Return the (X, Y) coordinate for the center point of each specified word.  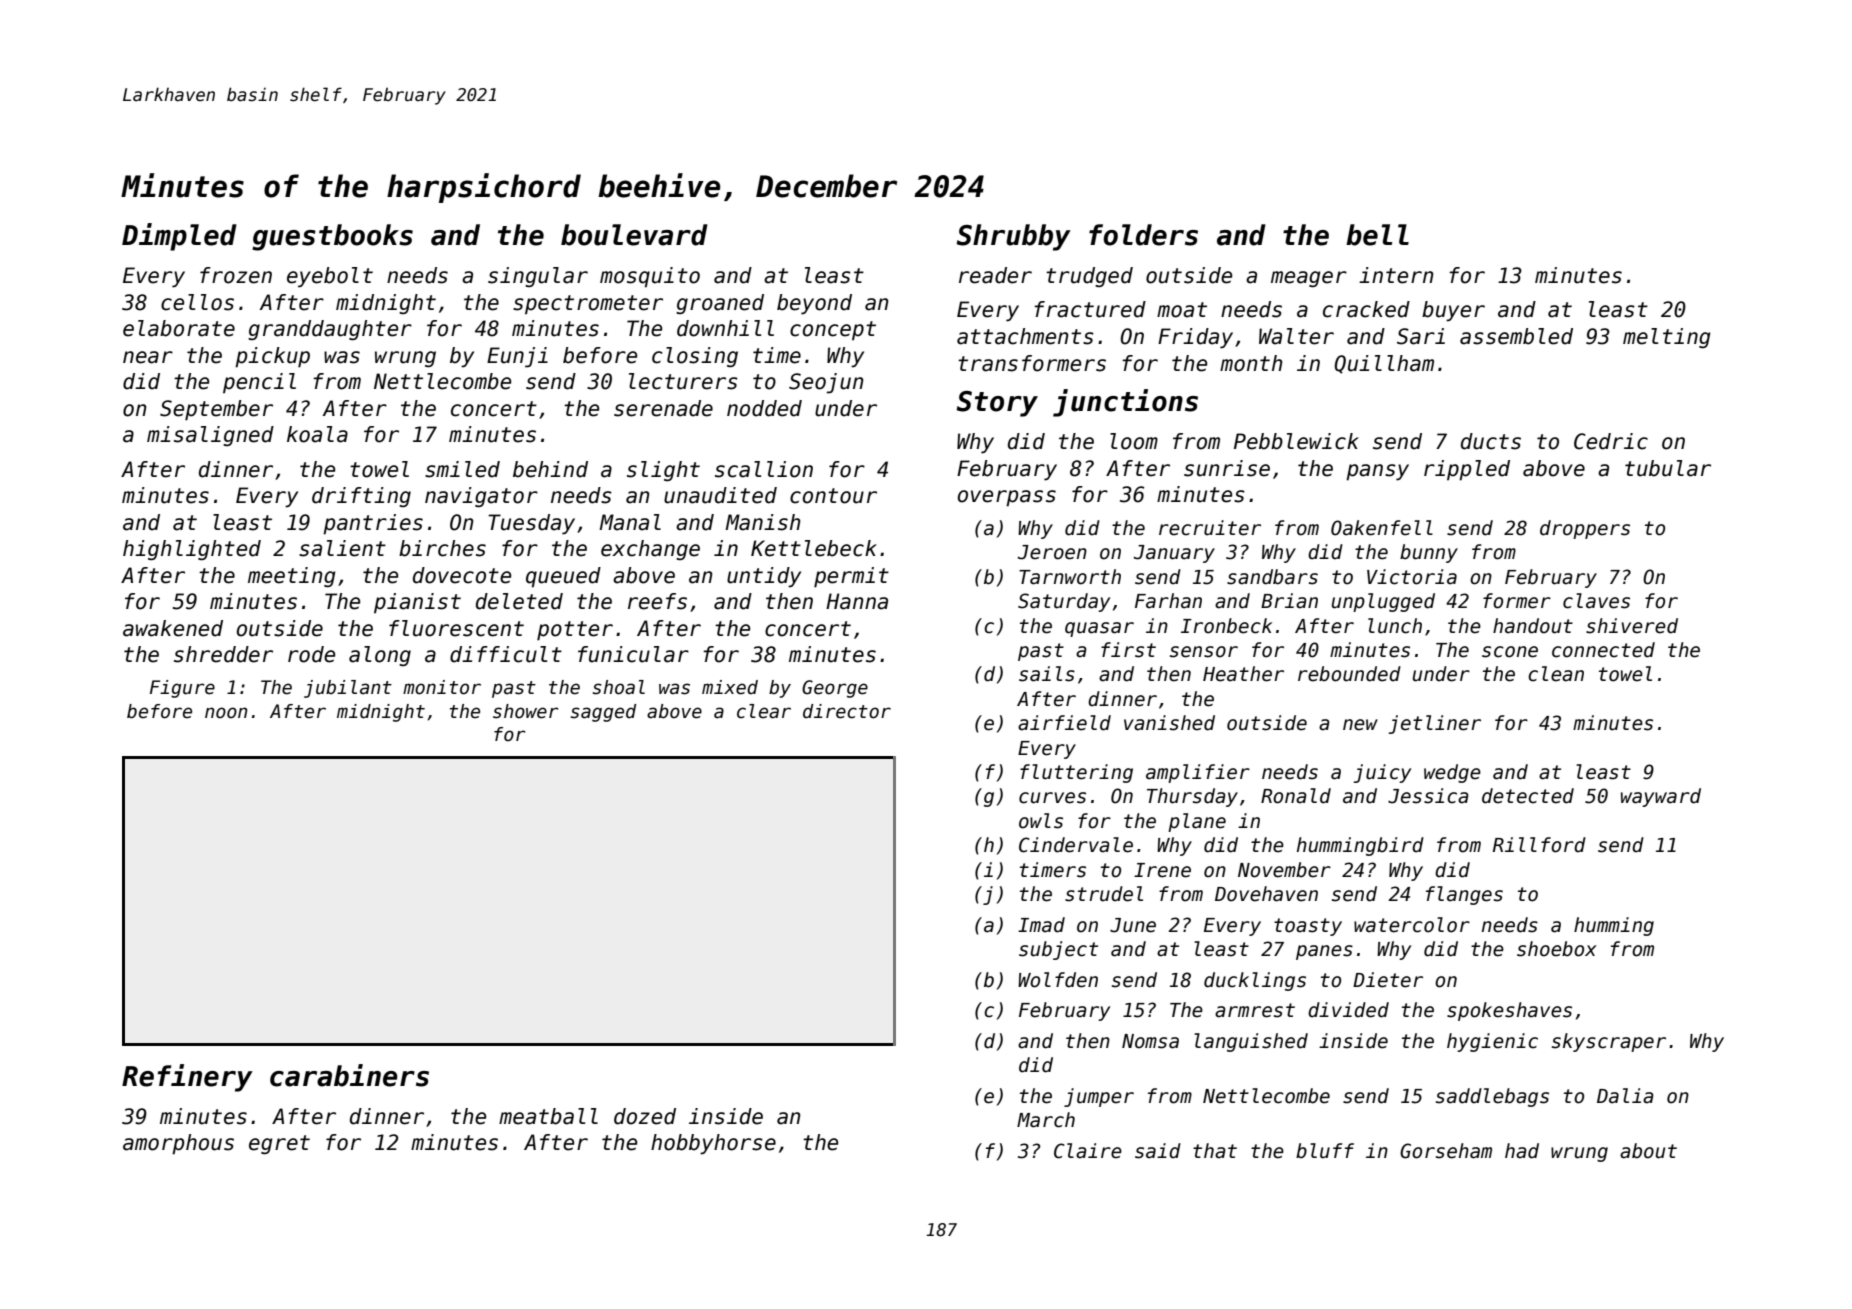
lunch (1395, 626)
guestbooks (332, 237)
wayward (1661, 797)
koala (317, 434)
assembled (1516, 336)
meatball (548, 1116)
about (1648, 1151)
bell (1377, 235)
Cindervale (1076, 845)
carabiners (349, 1075)
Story (997, 404)
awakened (173, 628)
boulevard (634, 235)
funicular (633, 654)
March (1046, 1120)
